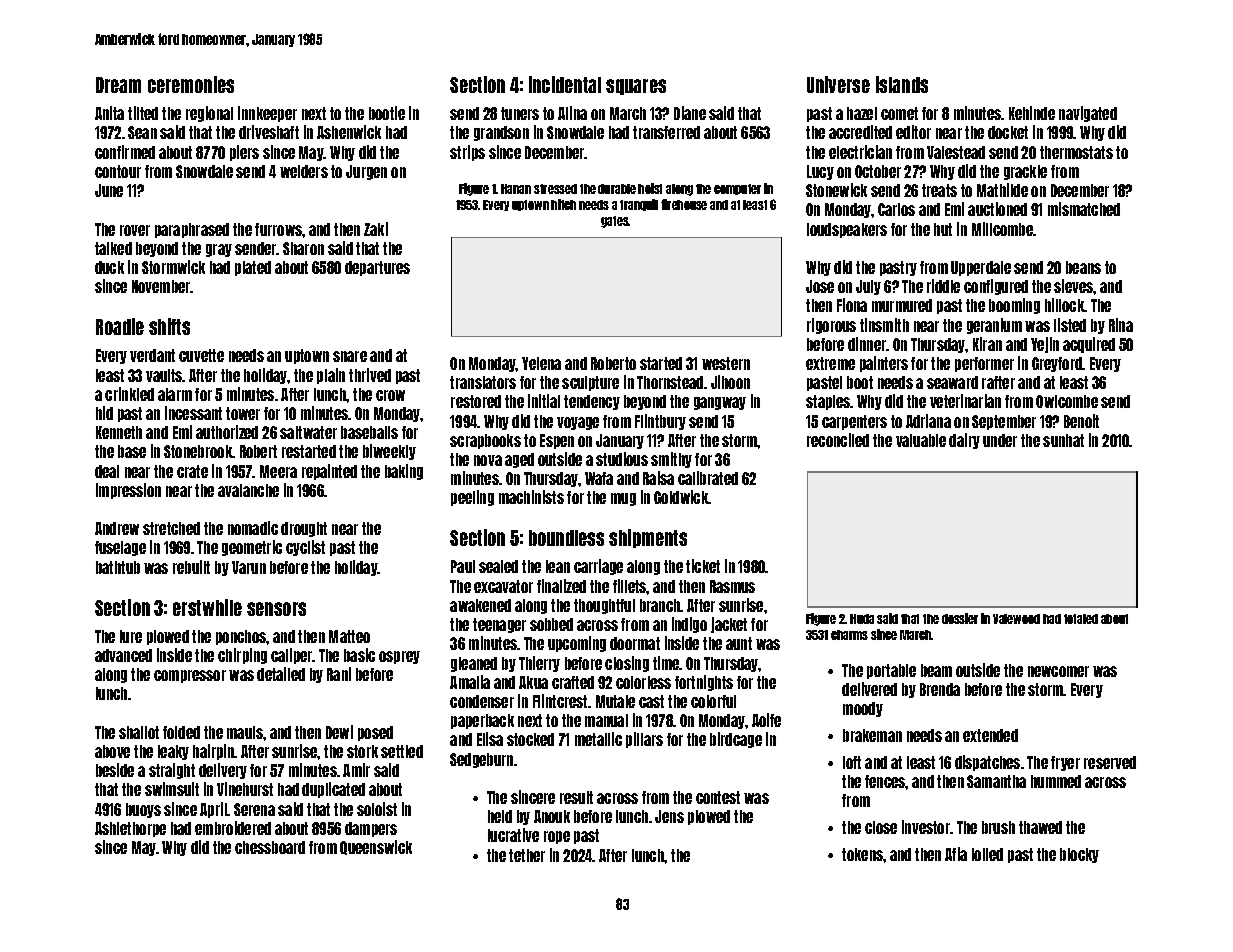  I want to click on islands, so click(902, 84).
